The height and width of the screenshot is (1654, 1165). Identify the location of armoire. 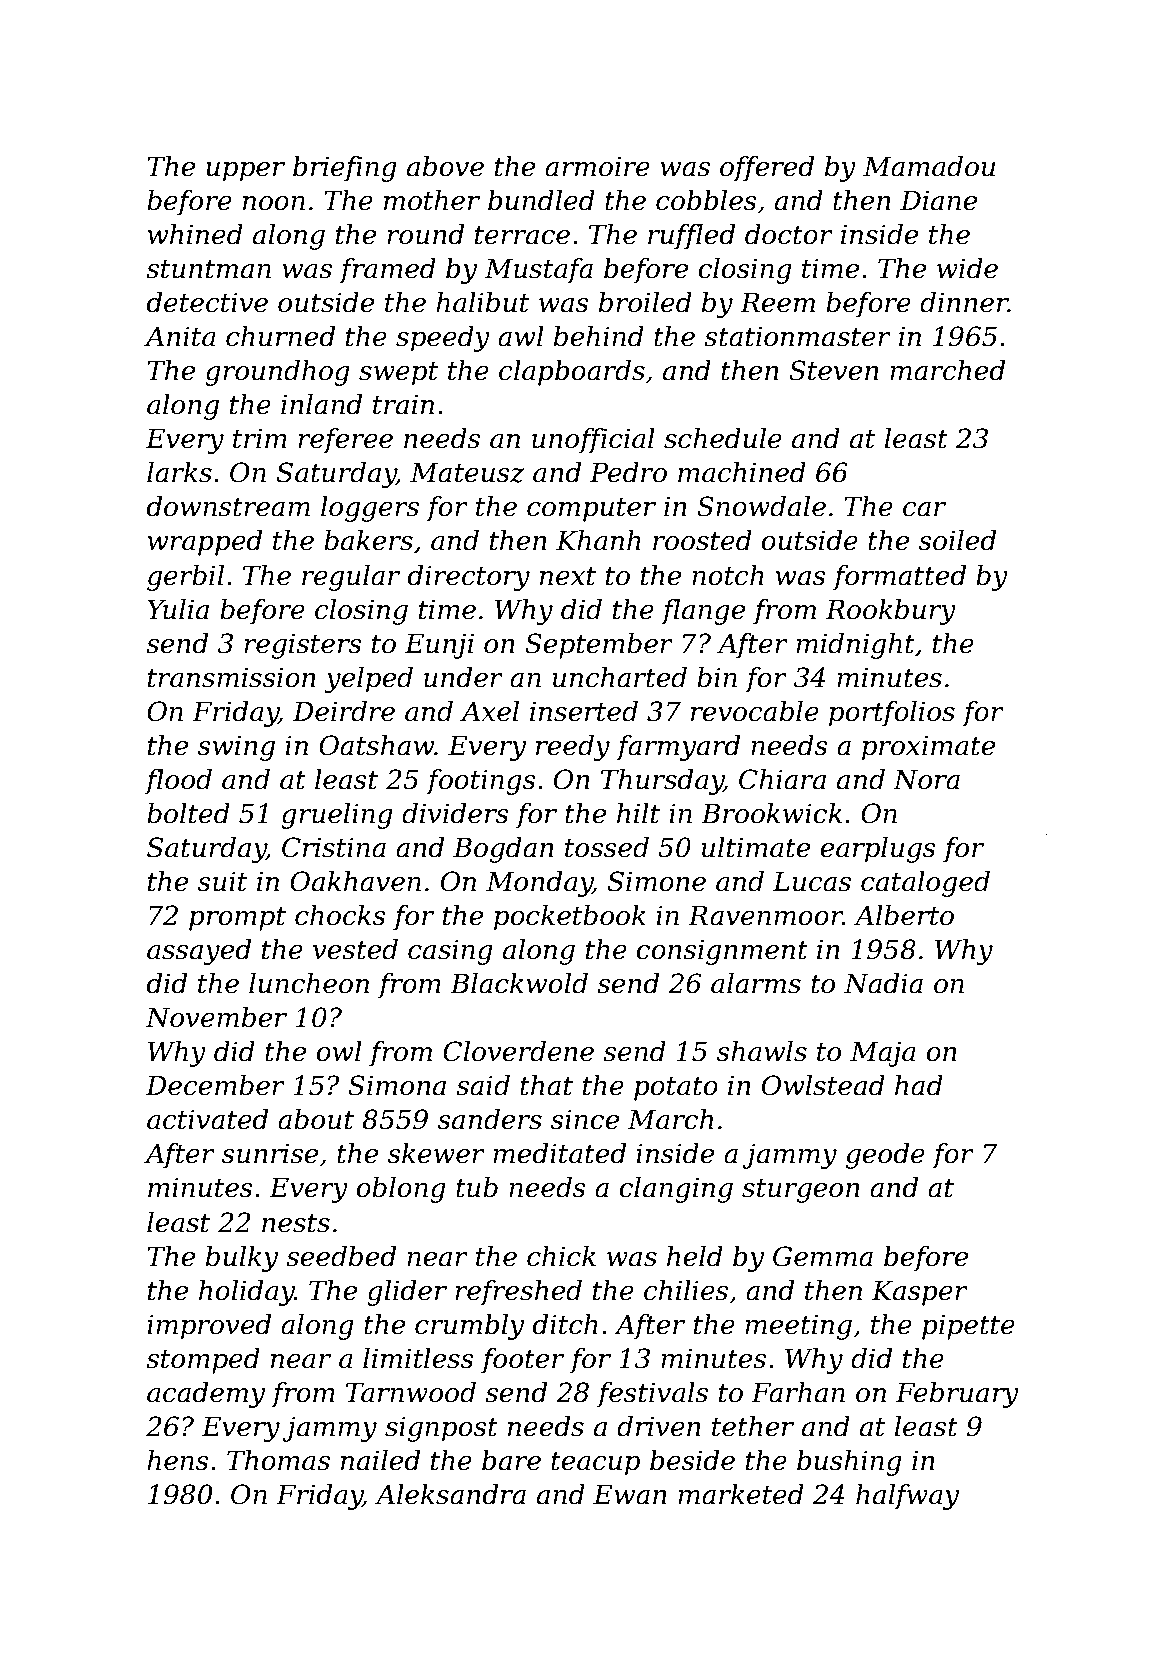
(597, 166).
